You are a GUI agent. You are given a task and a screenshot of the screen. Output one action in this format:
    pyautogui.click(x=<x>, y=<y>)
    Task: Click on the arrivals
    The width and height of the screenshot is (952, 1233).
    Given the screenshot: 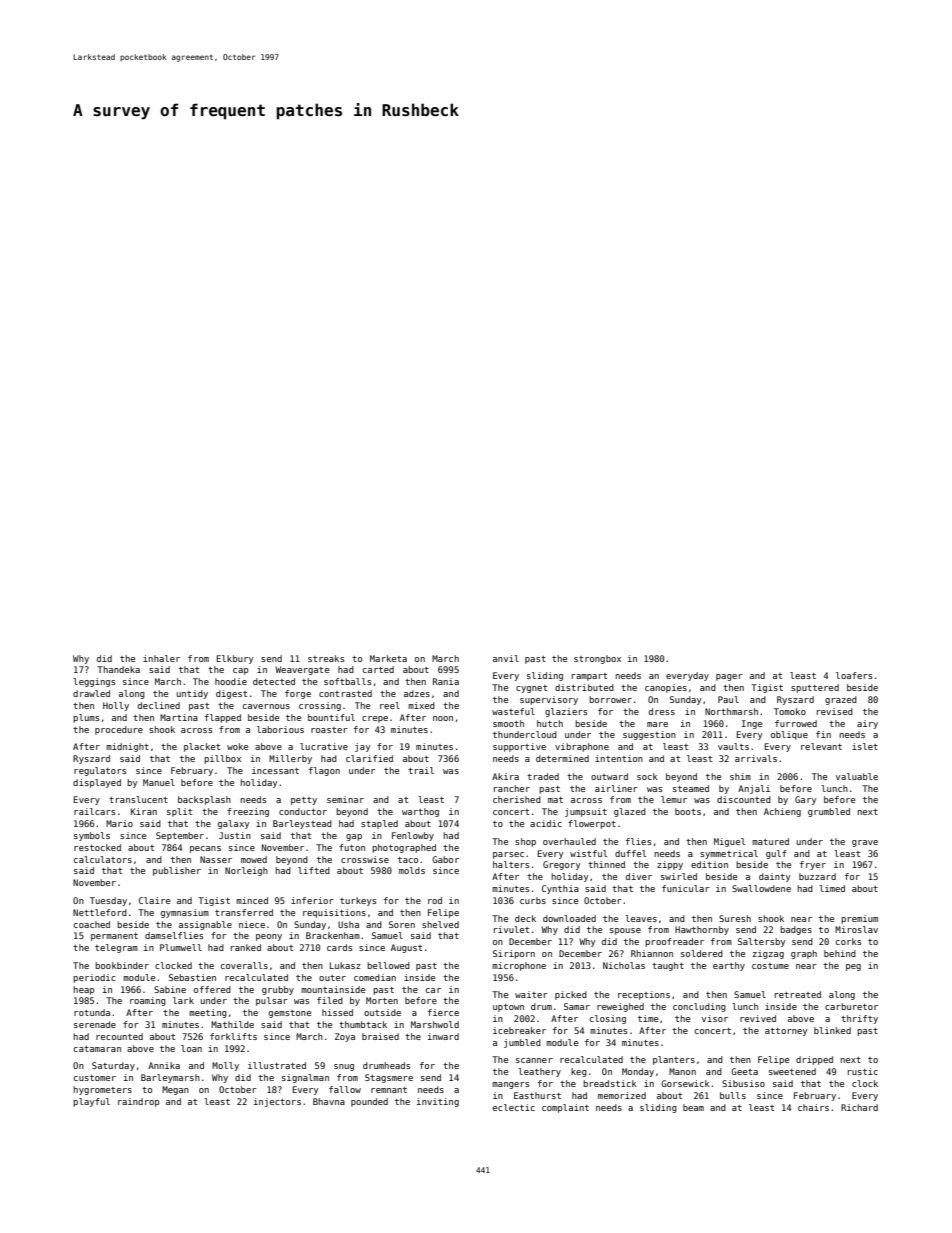 What is the action you would take?
    pyautogui.click(x=756, y=758)
